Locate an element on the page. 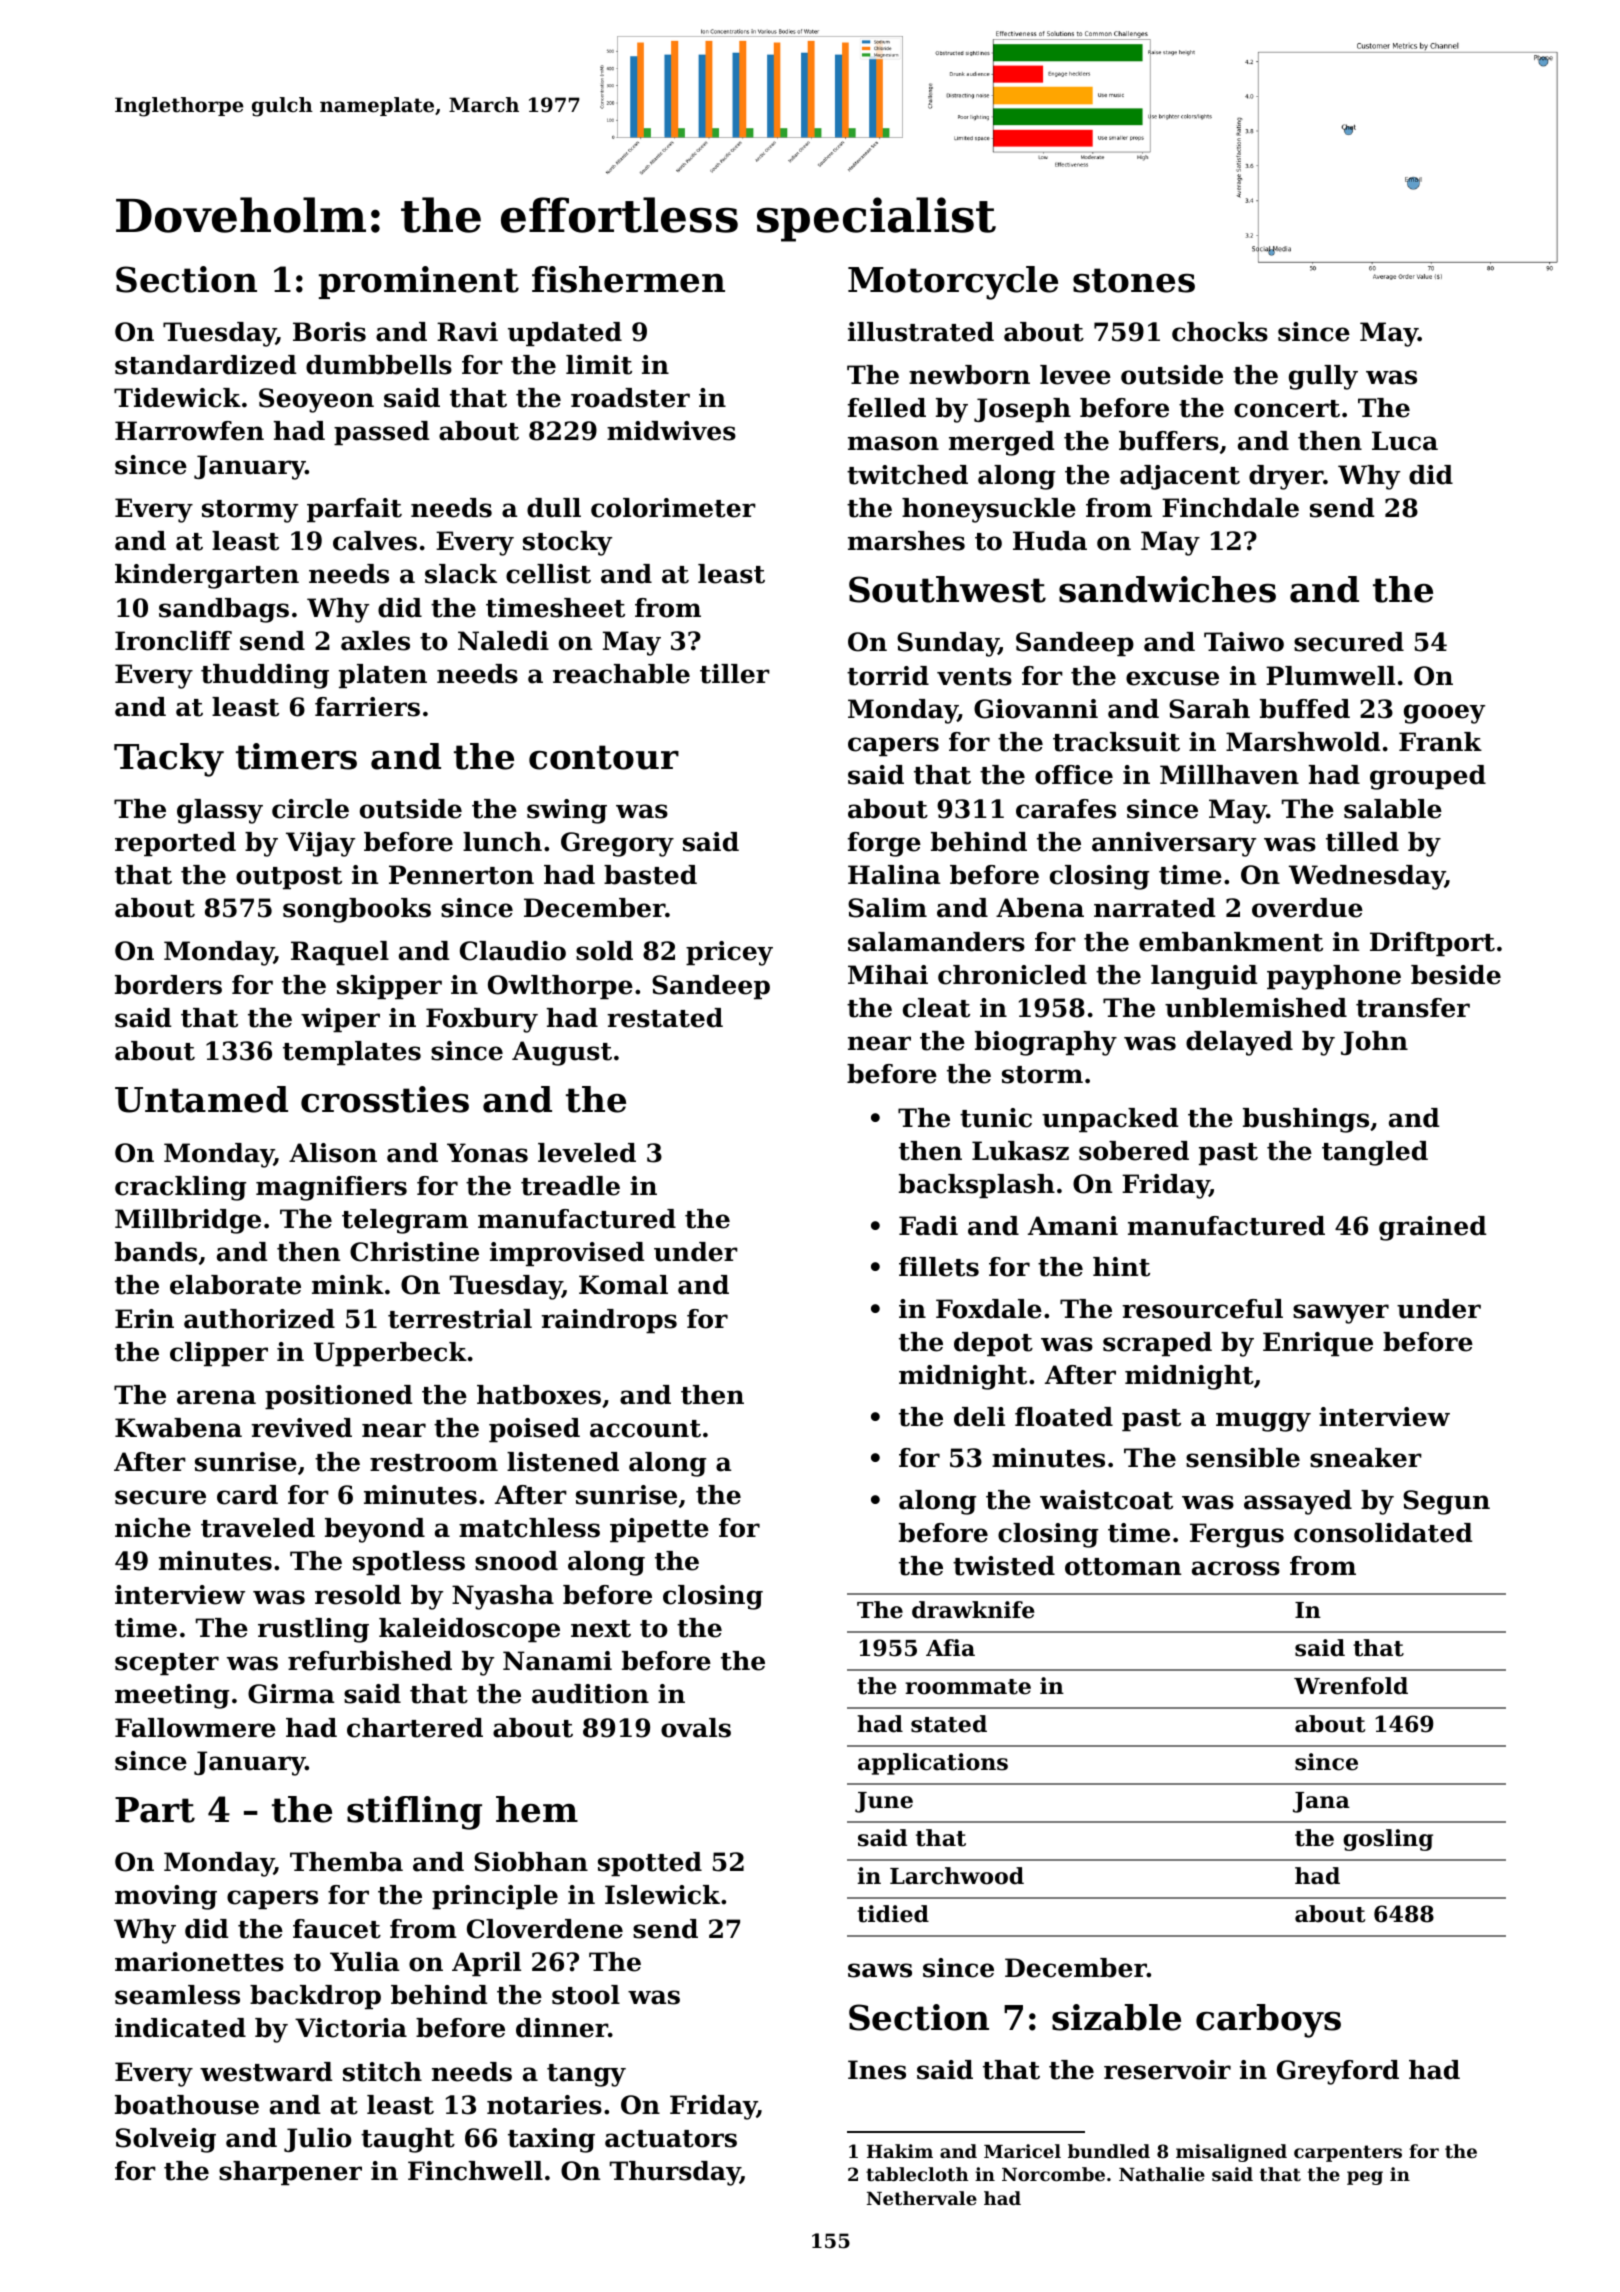 The image size is (1620, 2292). Finchwell is located at coordinates (475, 2171).
